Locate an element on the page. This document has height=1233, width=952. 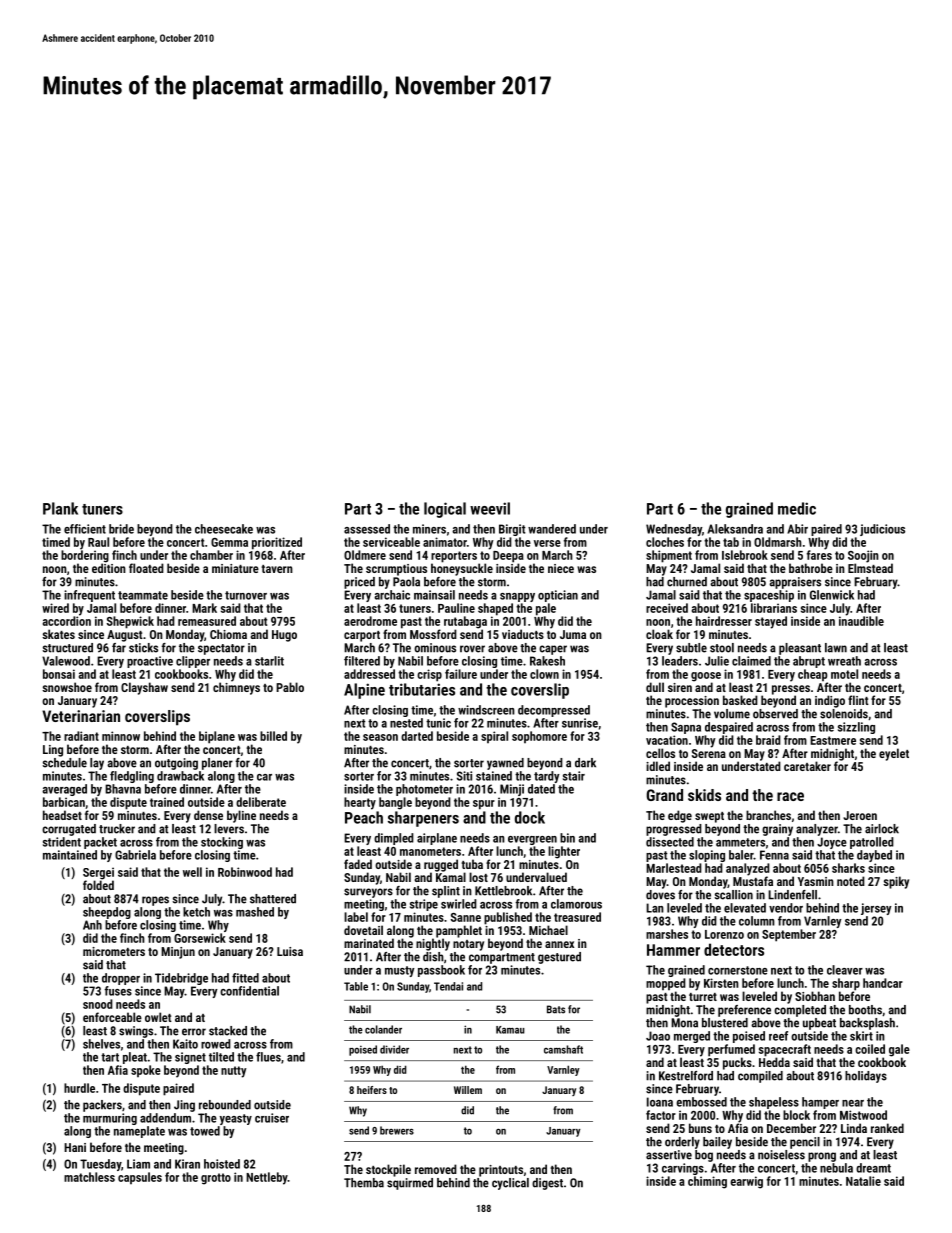
clipper is located at coordinates (193, 662).
